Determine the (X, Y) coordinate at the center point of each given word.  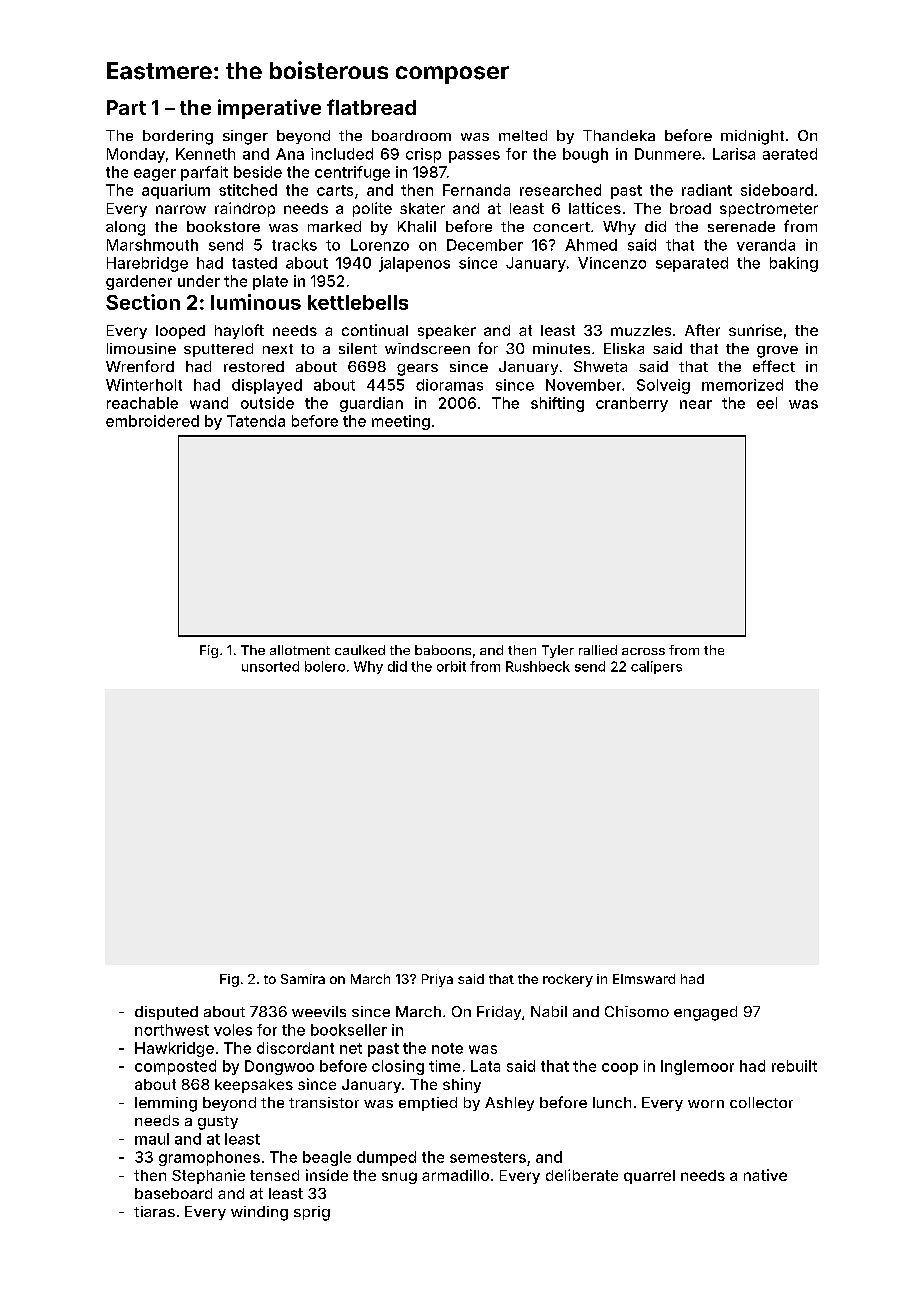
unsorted (270, 666)
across (643, 651)
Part (126, 107)
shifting (557, 404)
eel (767, 403)
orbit (451, 666)
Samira (303, 979)
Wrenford (140, 366)
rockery (568, 980)
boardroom (411, 135)
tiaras (154, 1211)
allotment (300, 650)
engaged (705, 1013)
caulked (360, 650)
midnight (752, 137)
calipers (656, 667)
